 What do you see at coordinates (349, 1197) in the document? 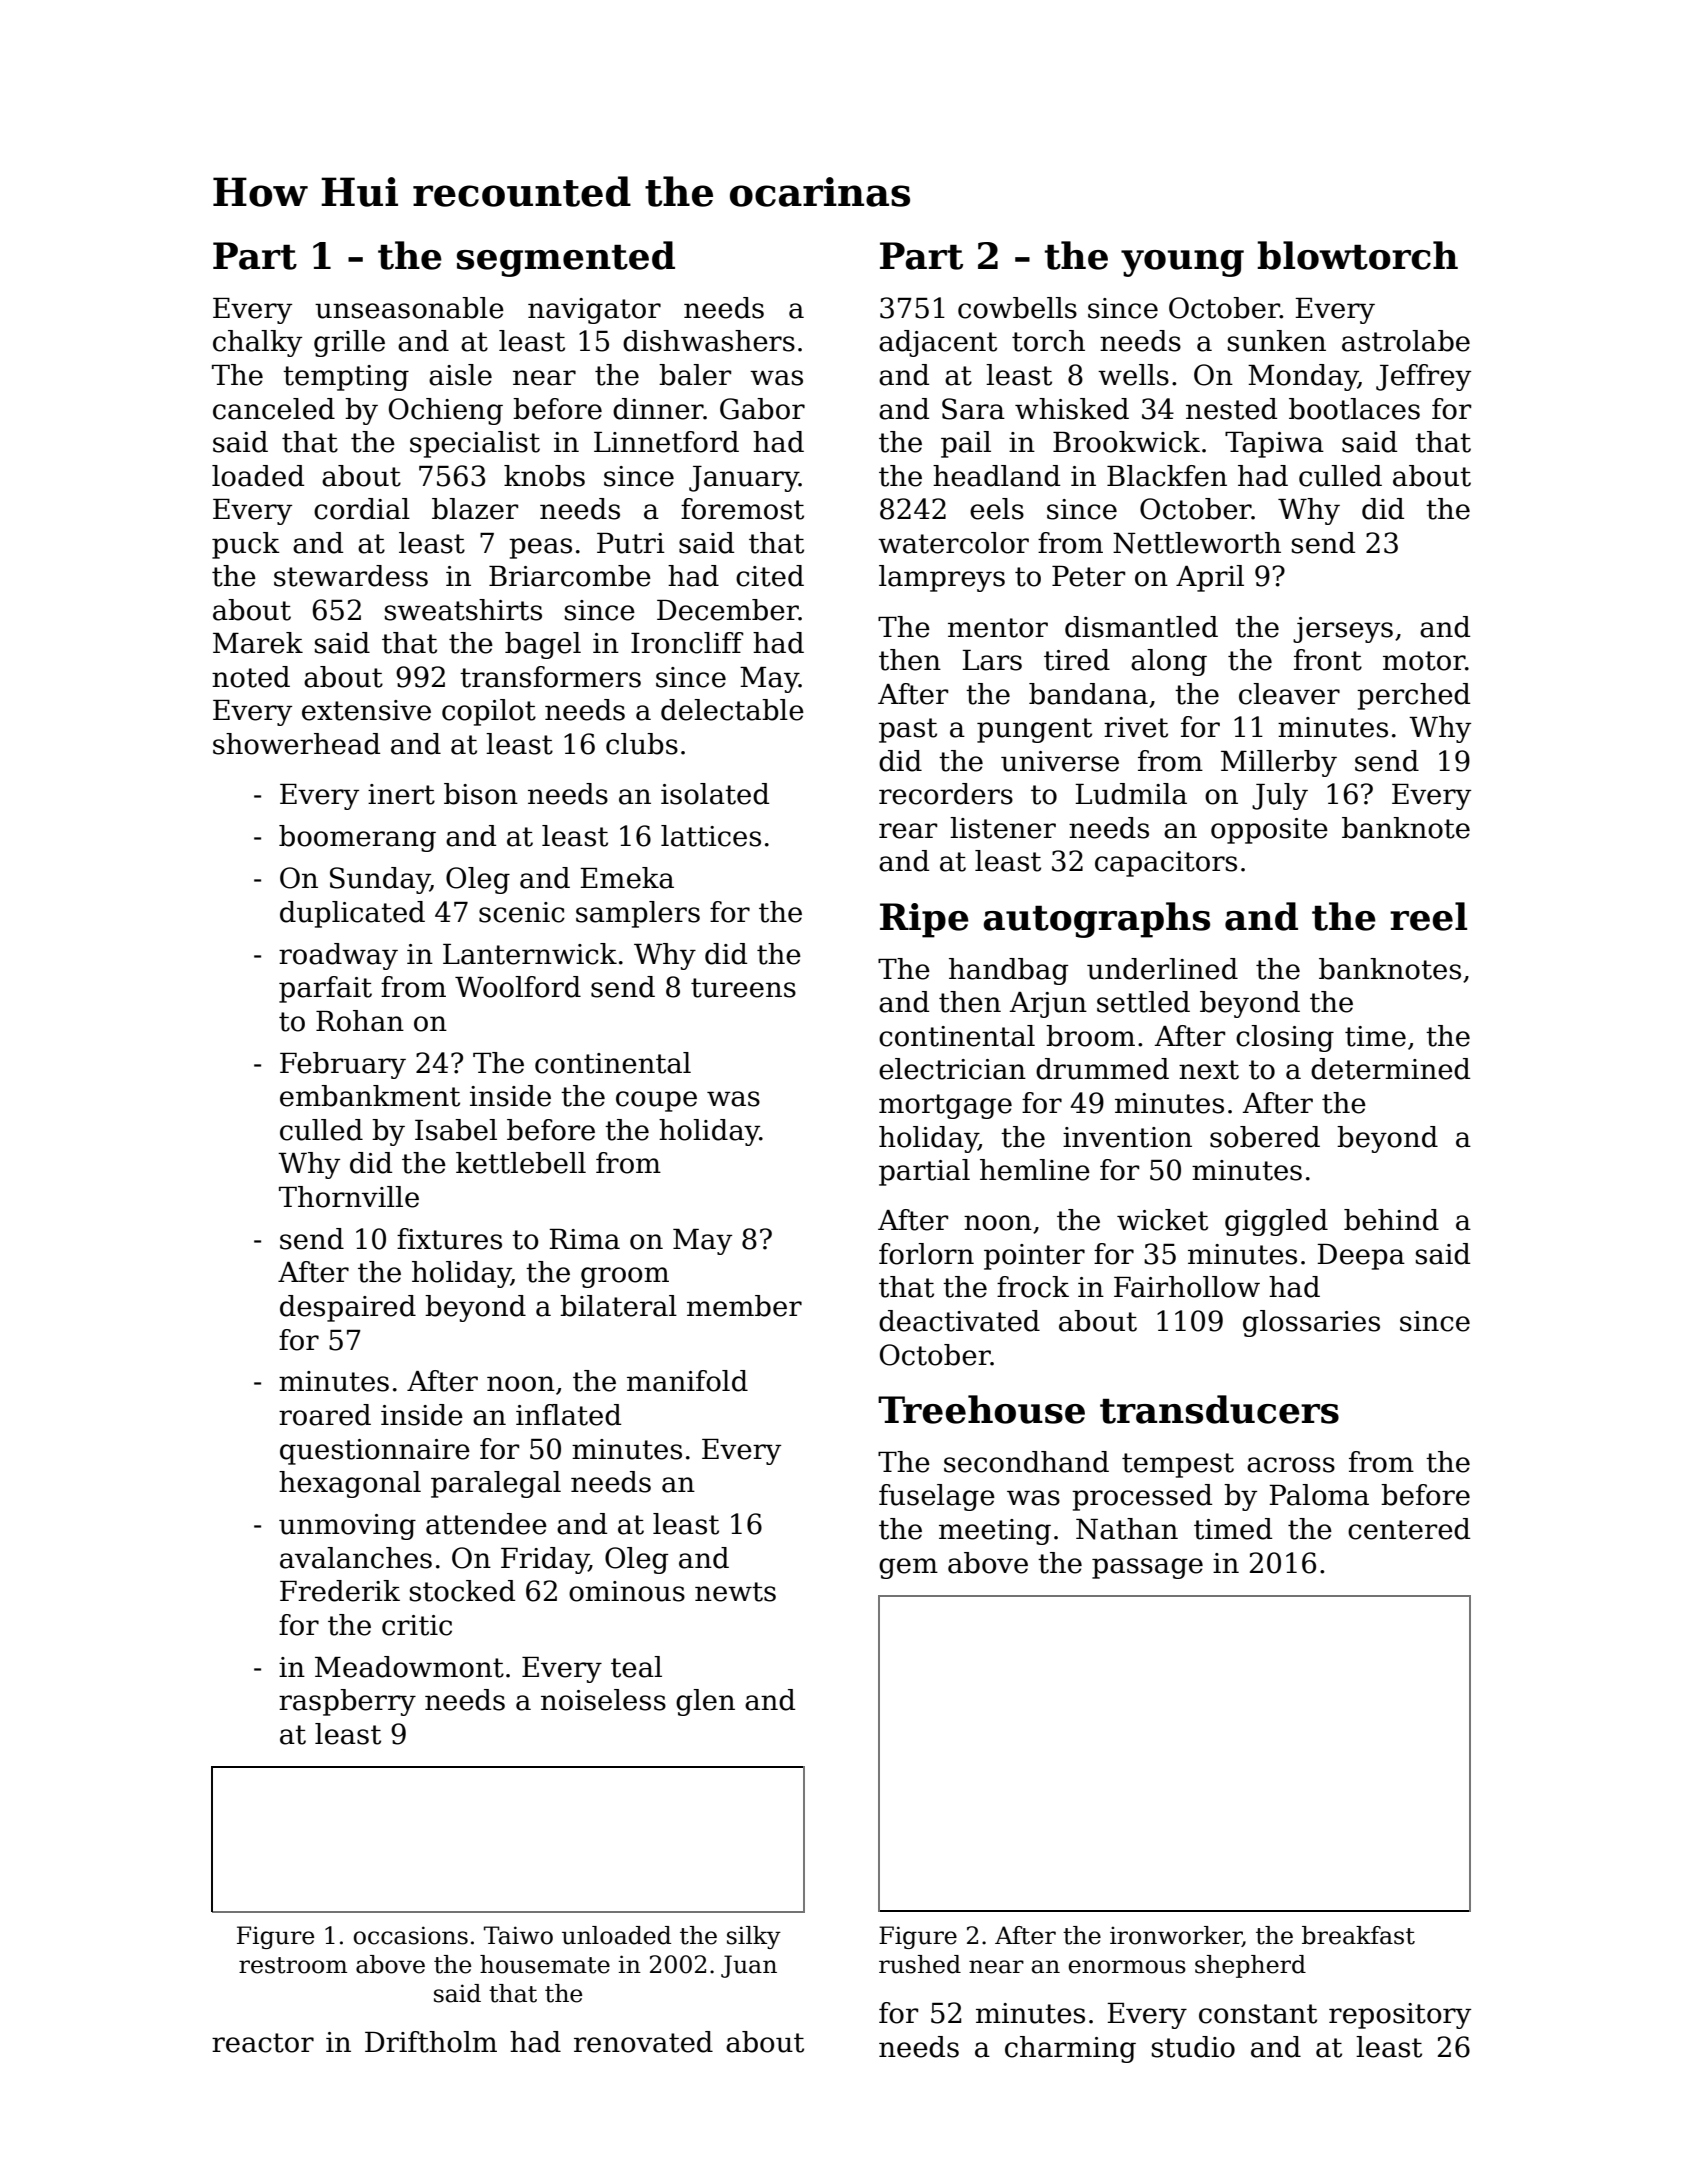
I see `Thornville` at bounding box center [349, 1197].
